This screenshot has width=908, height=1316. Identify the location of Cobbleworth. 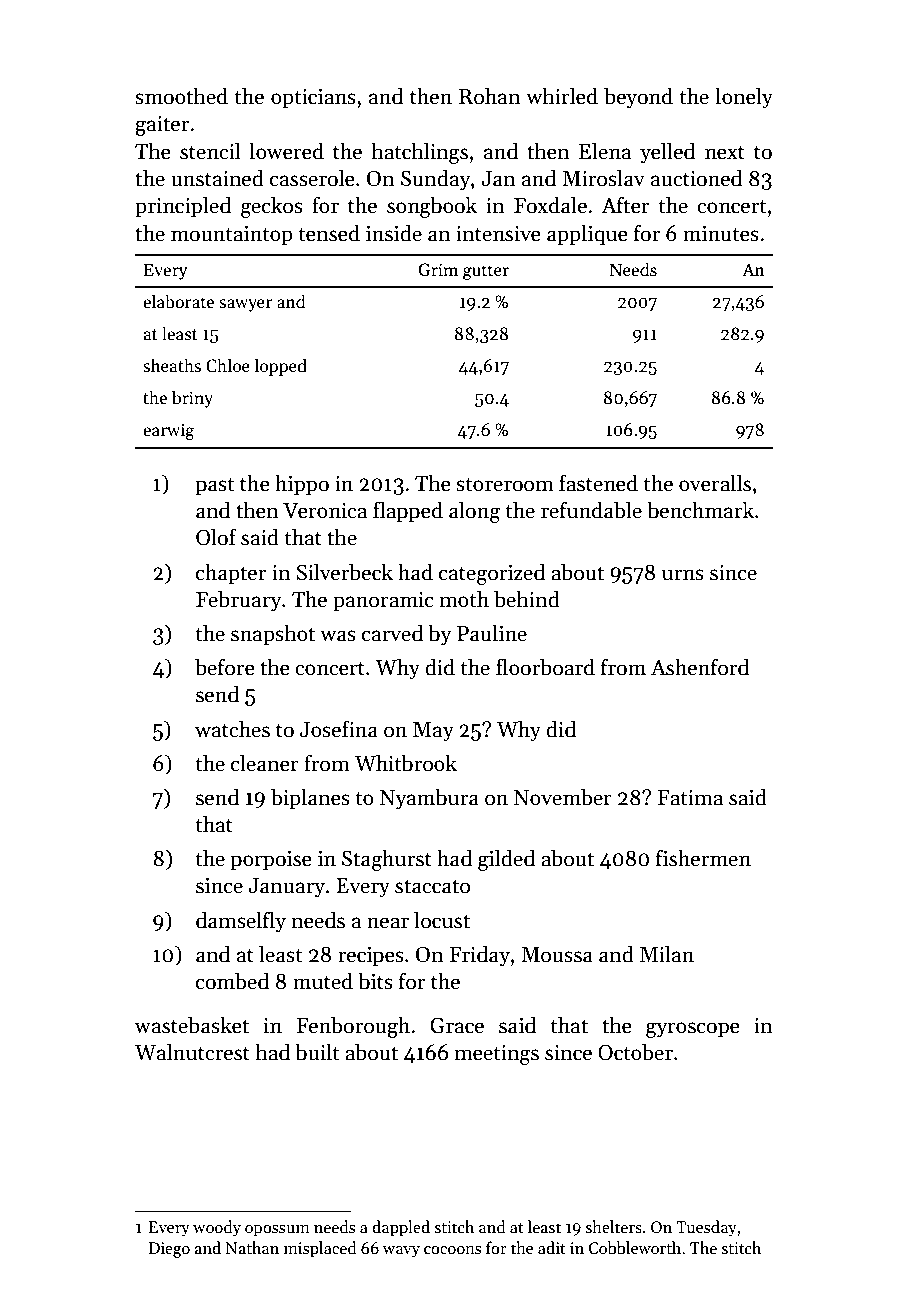
(635, 1248).
